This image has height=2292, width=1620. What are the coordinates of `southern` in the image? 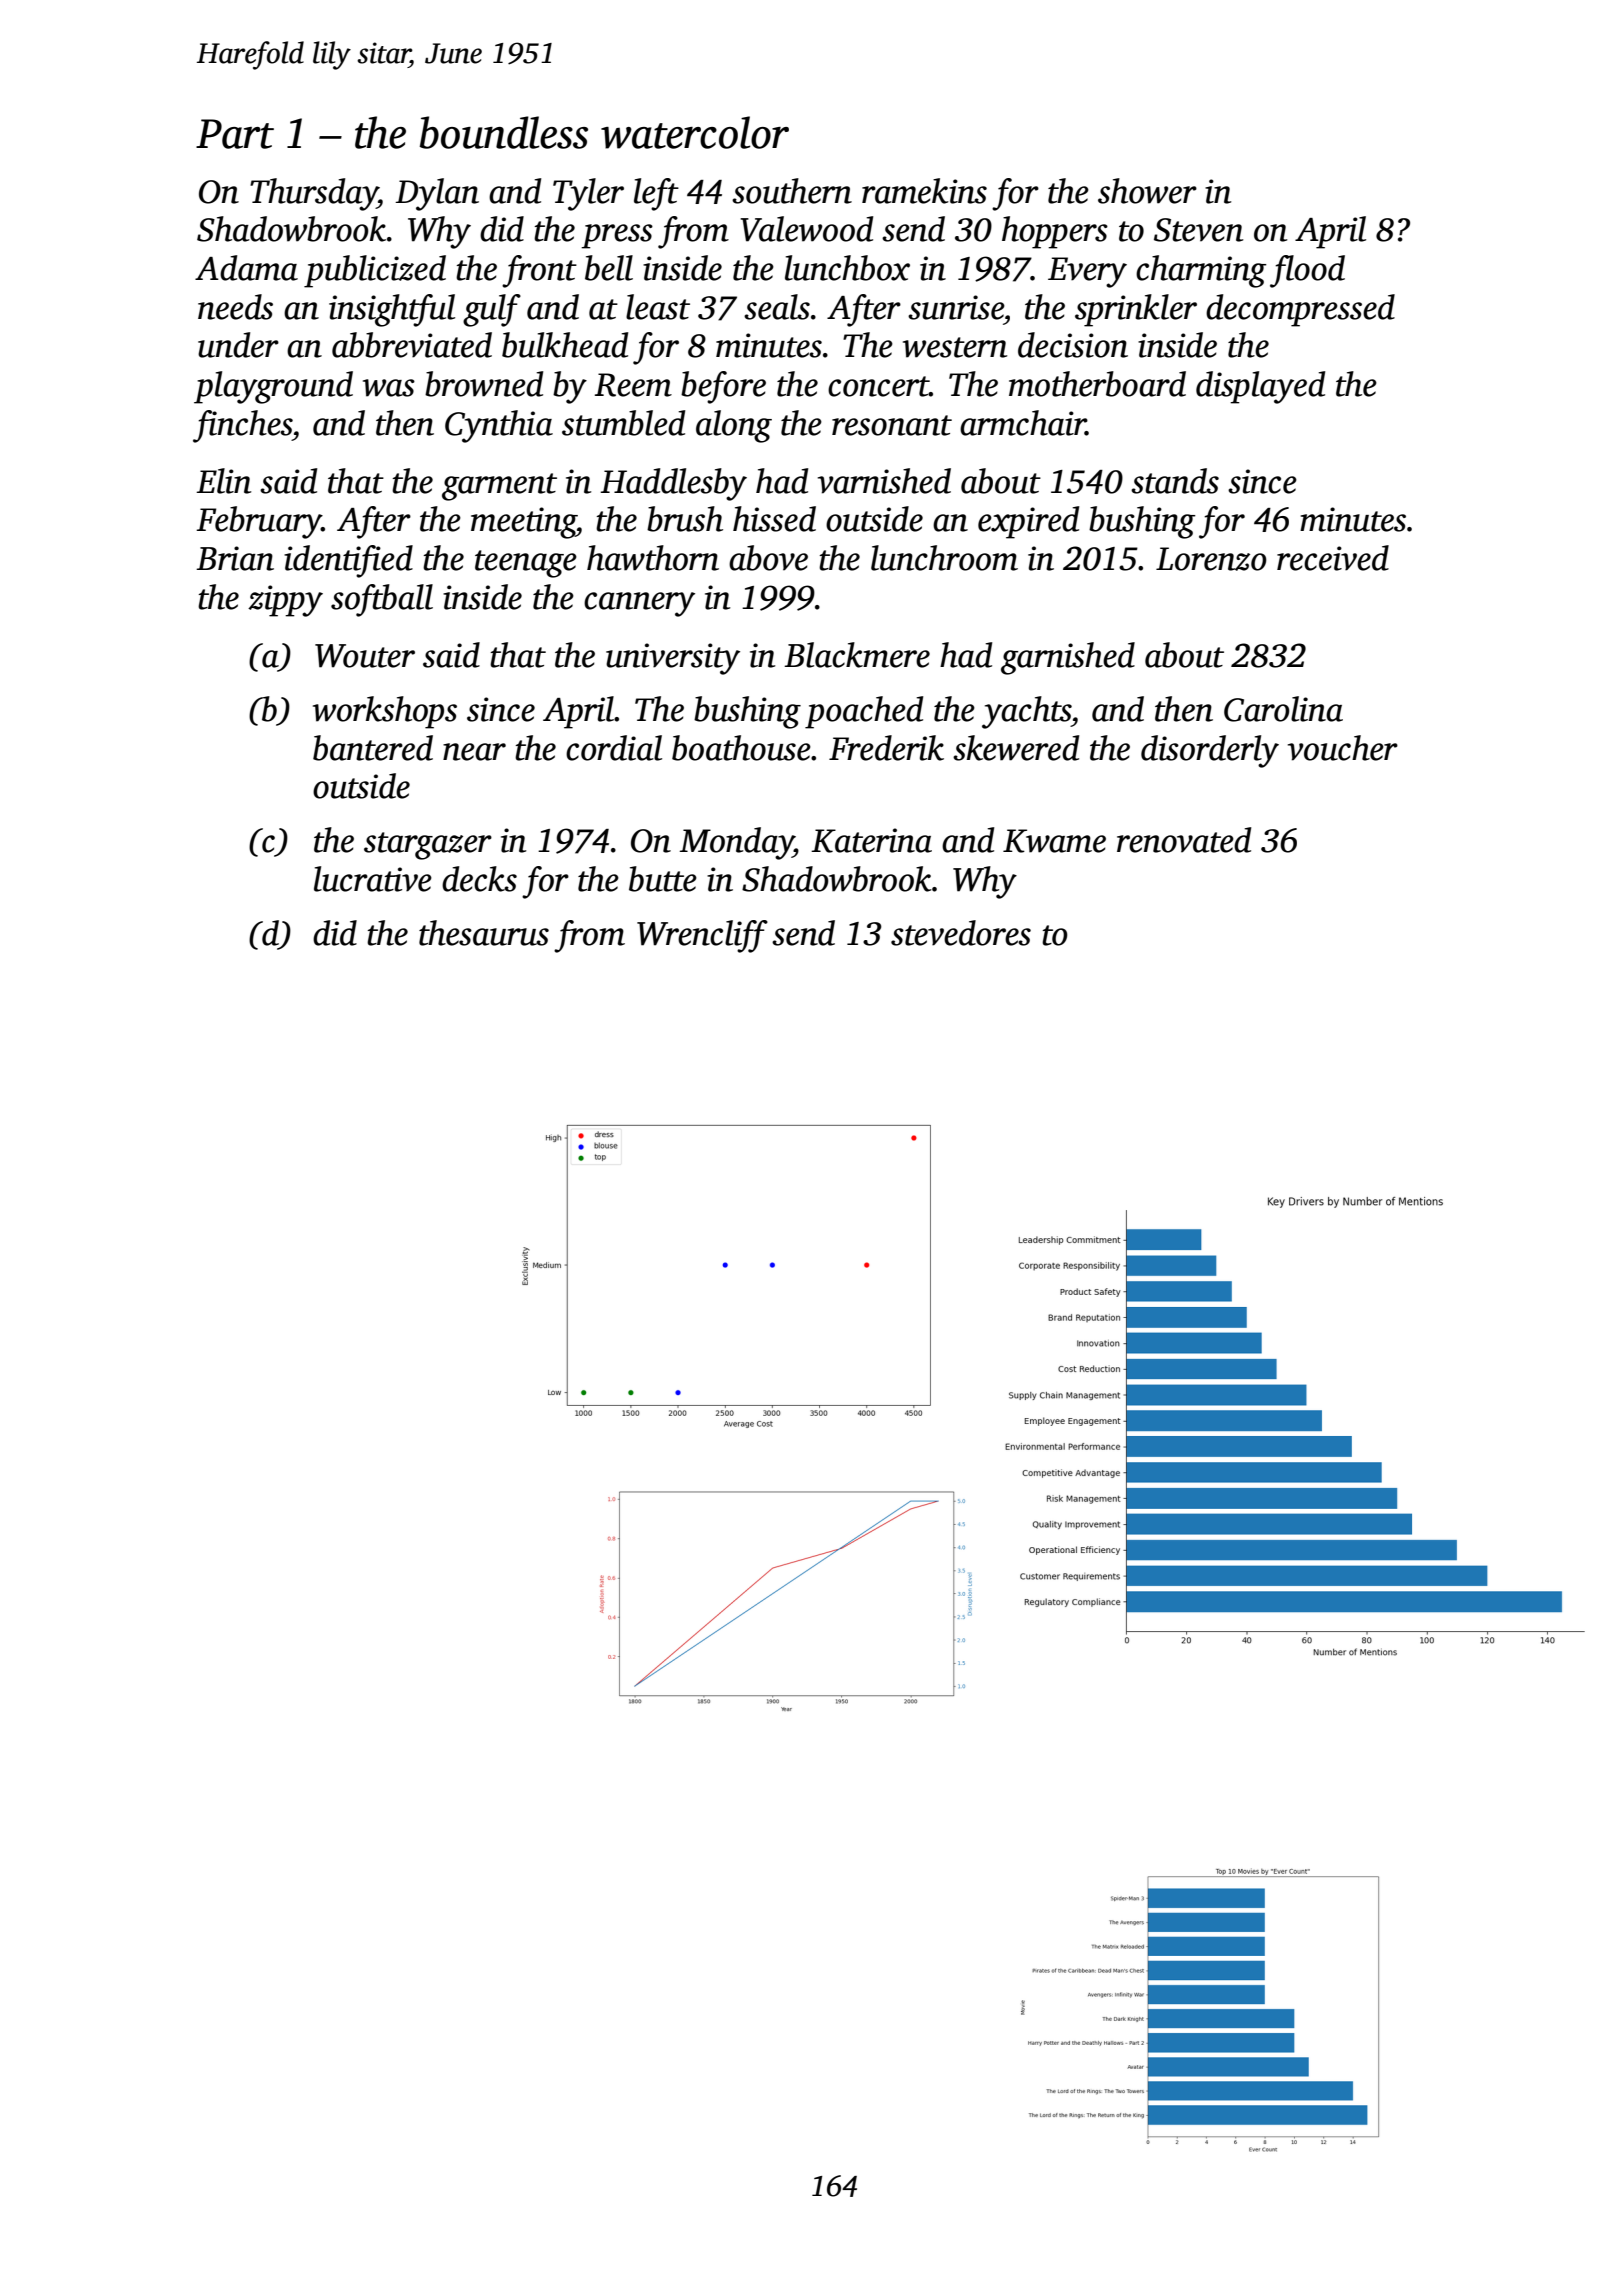 It's located at (792, 191).
